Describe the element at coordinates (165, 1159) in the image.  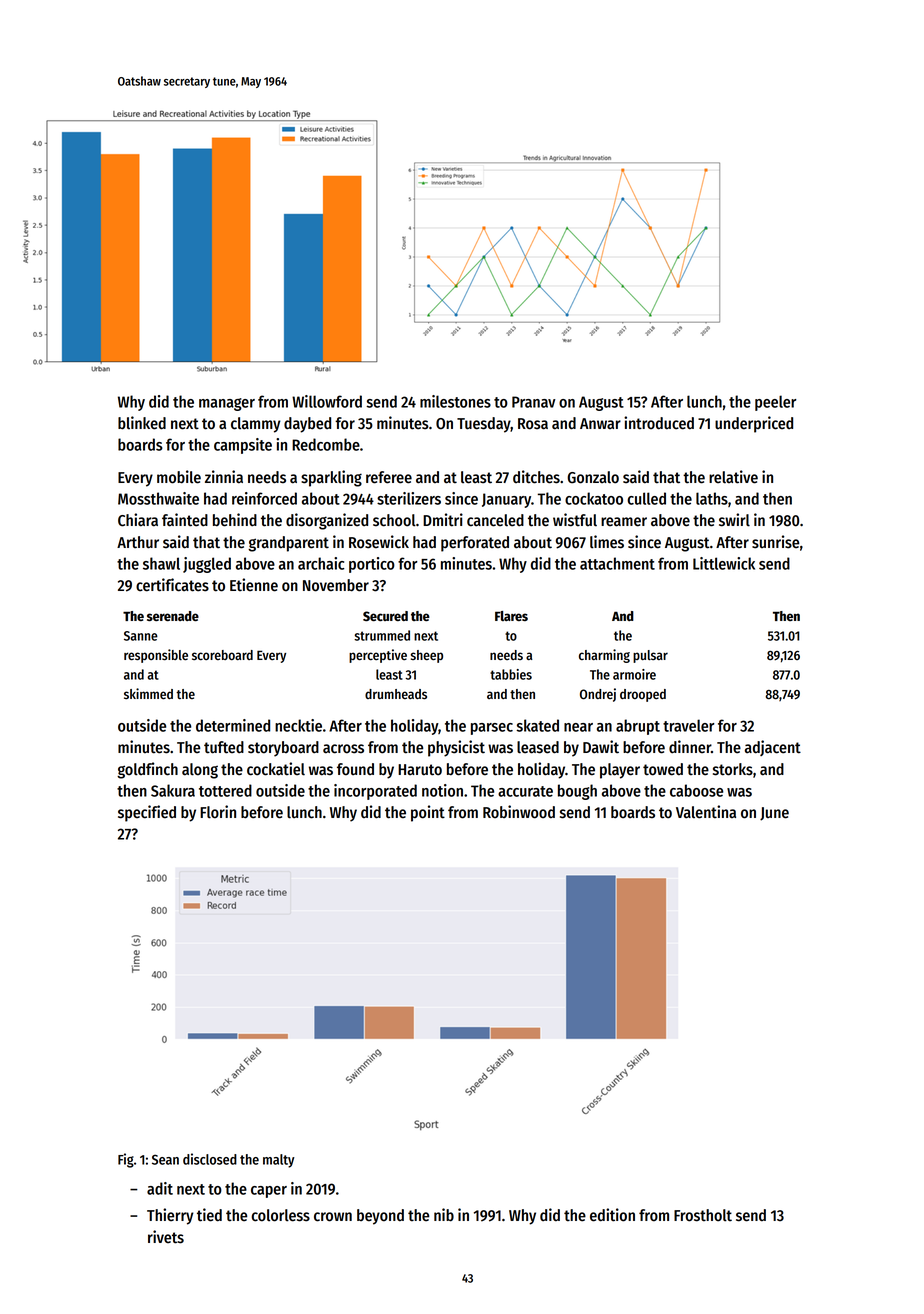
I see `Sean` at that location.
